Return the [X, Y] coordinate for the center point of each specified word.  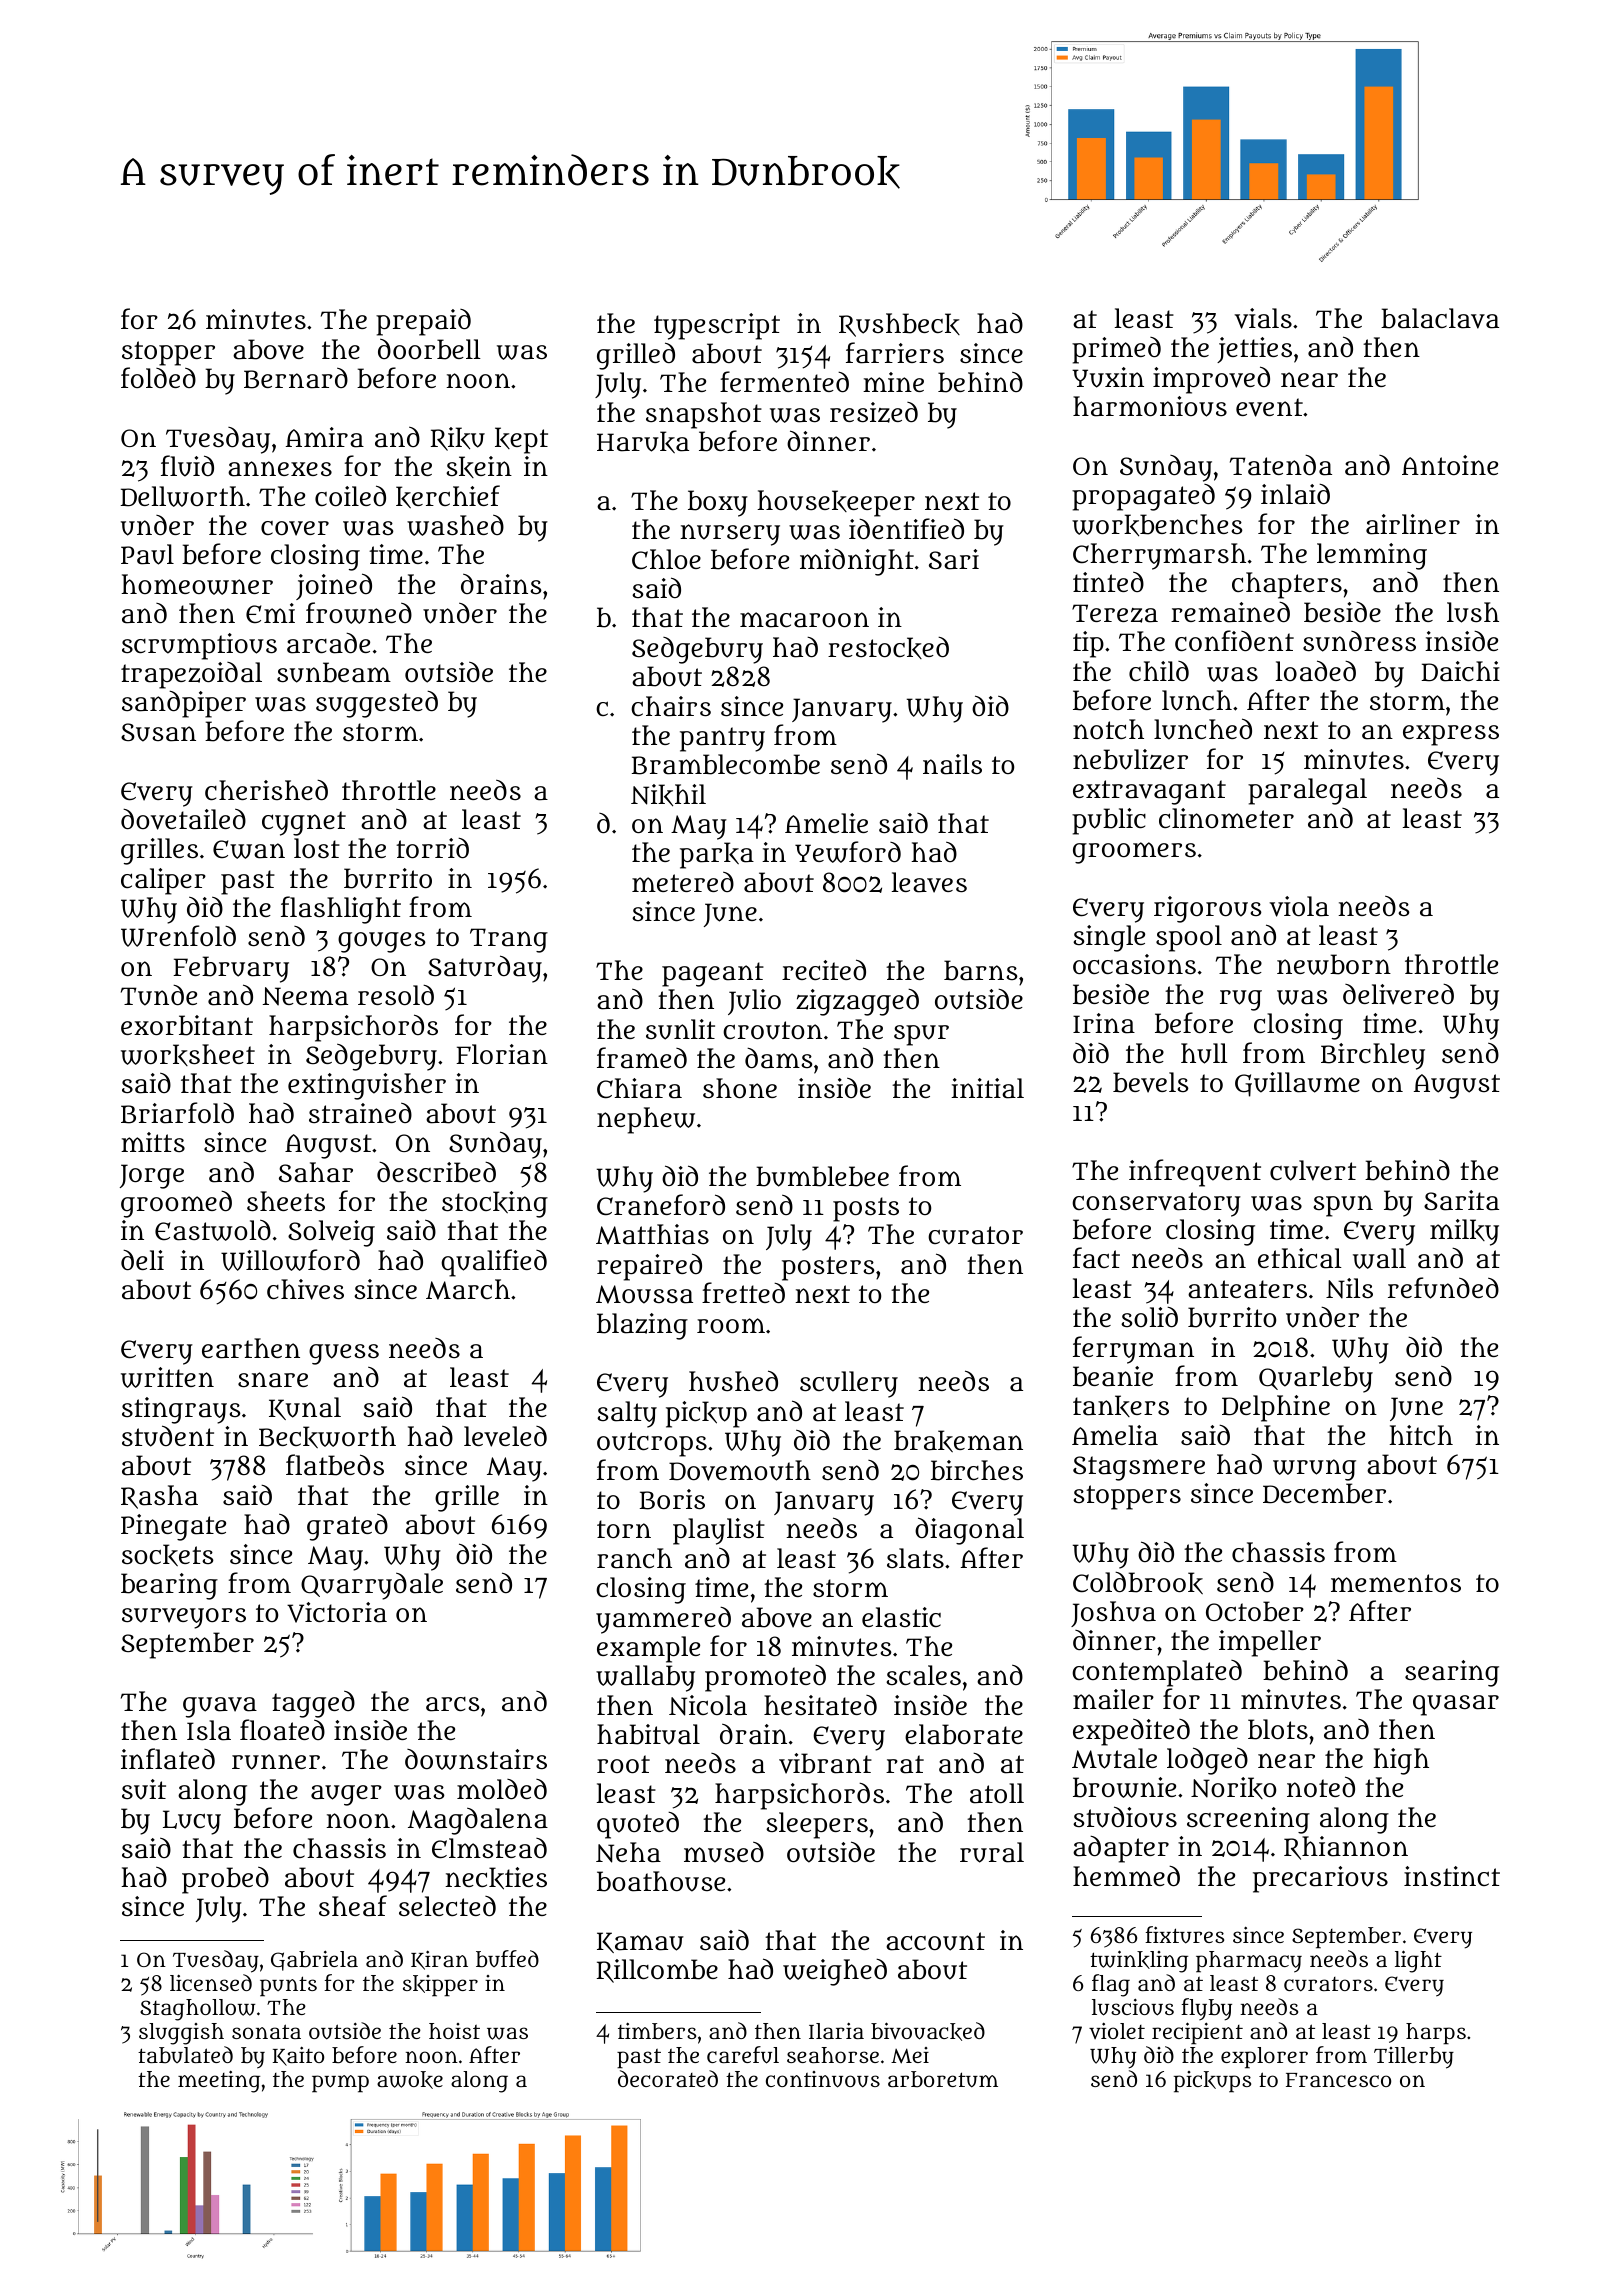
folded [158, 377]
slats [915, 1558]
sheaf [353, 1906]
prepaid [423, 322]
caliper [163, 881]
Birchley [1373, 1056]
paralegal [1307, 791]
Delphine [1276, 1408]
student [168, 1436]
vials [1263, 318]
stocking [495, 1204]
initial [987, 1088]
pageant [713, 974]
